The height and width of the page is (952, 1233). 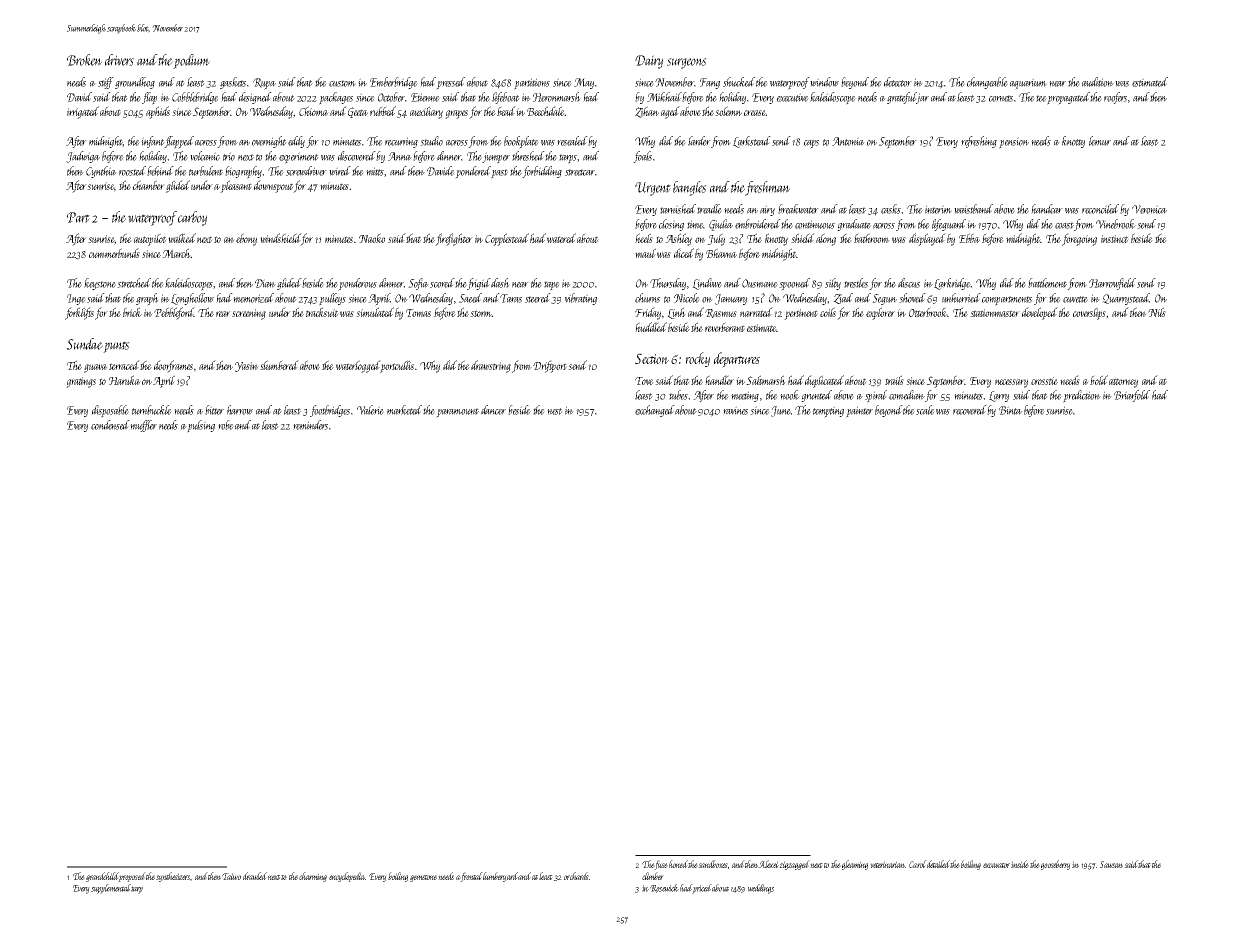 What do you see at coordinates (450, 83) in the page?
I see `pressed` at bounding box center [450, 83].
